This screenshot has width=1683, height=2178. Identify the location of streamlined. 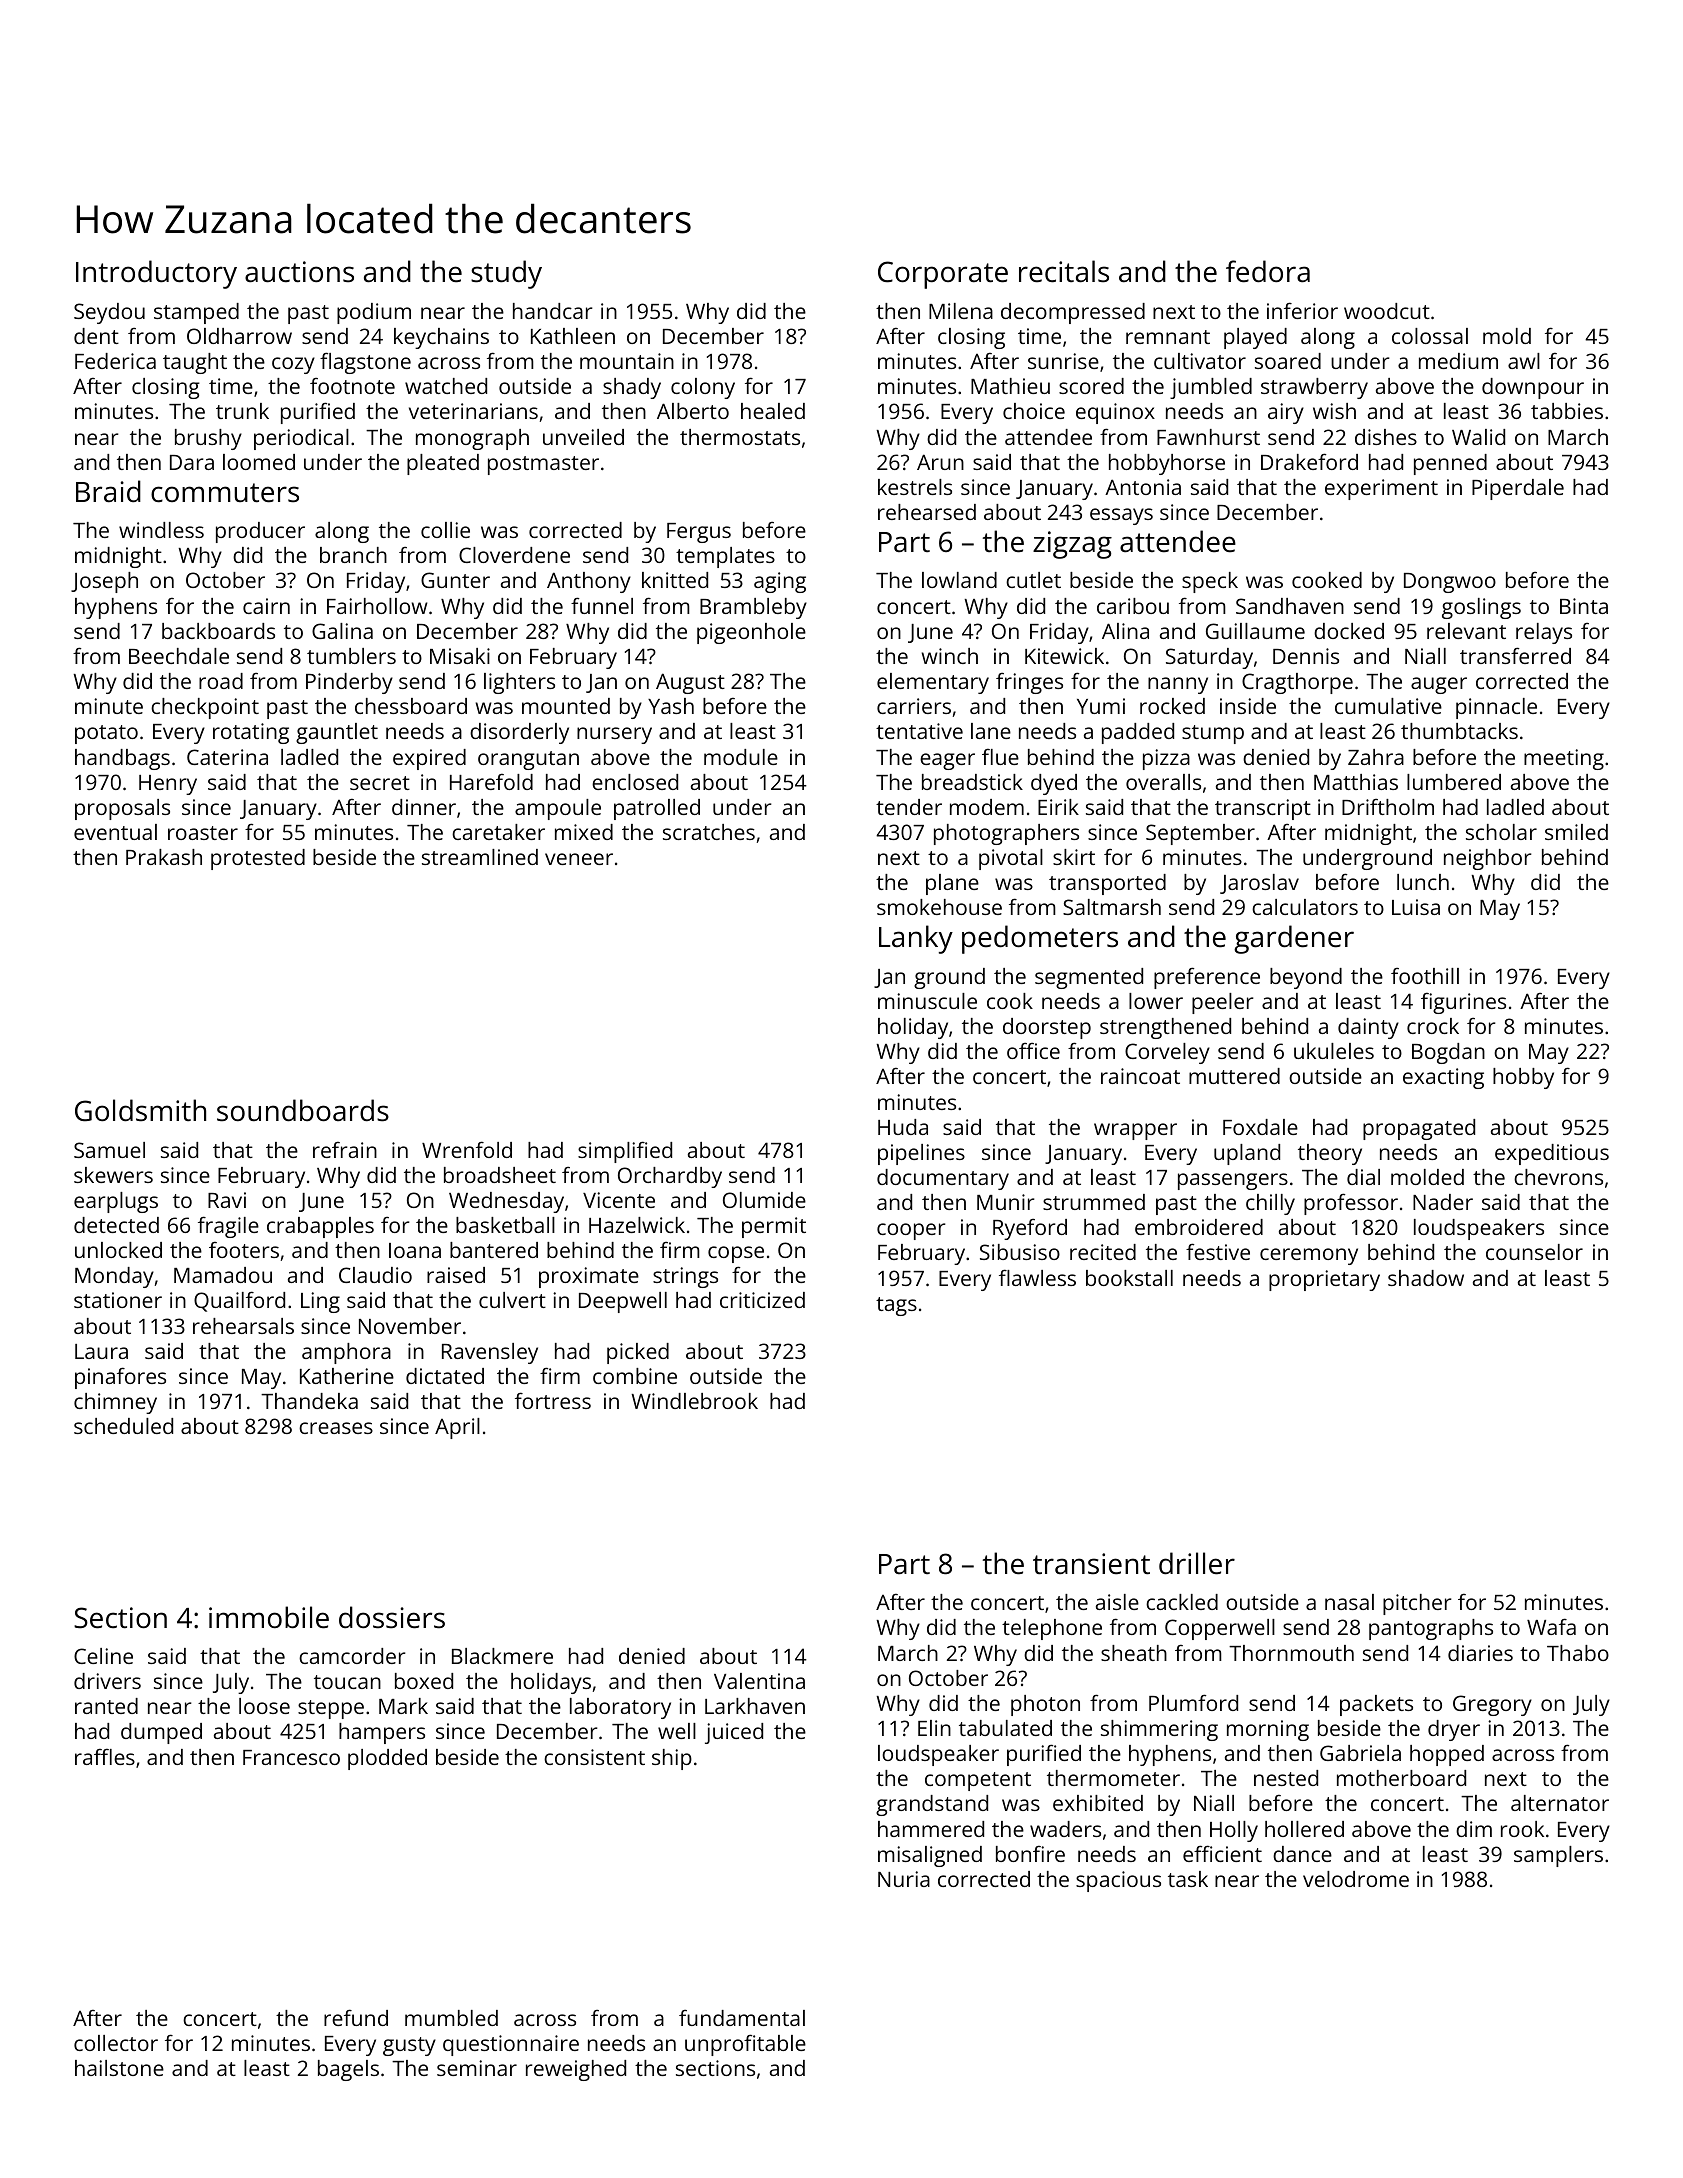
(480, 857).
